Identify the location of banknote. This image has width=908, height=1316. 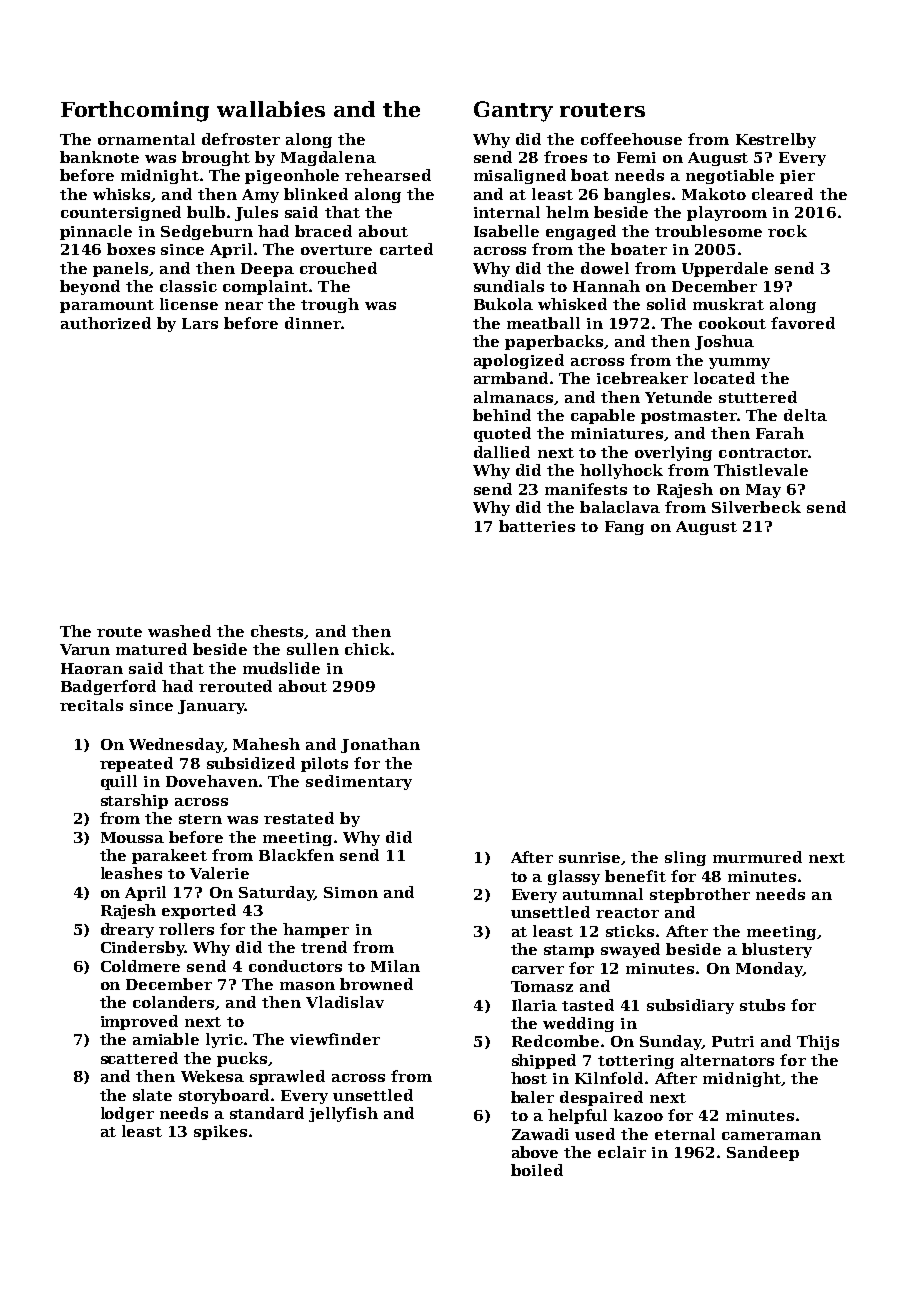
(99, 157).
